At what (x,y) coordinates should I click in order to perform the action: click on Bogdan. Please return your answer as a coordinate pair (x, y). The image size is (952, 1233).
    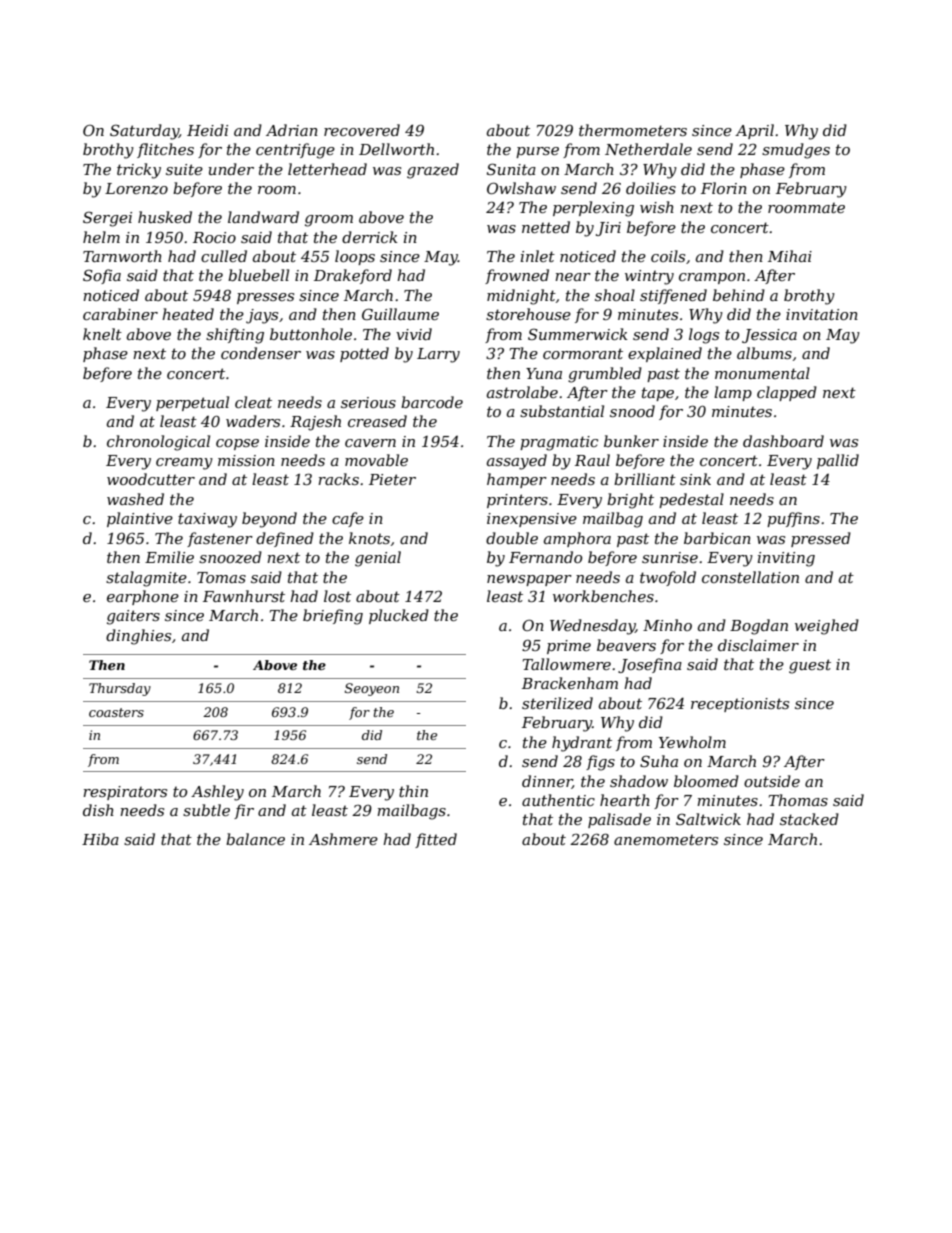
    Looking at the image, I should click on (759, 627).
